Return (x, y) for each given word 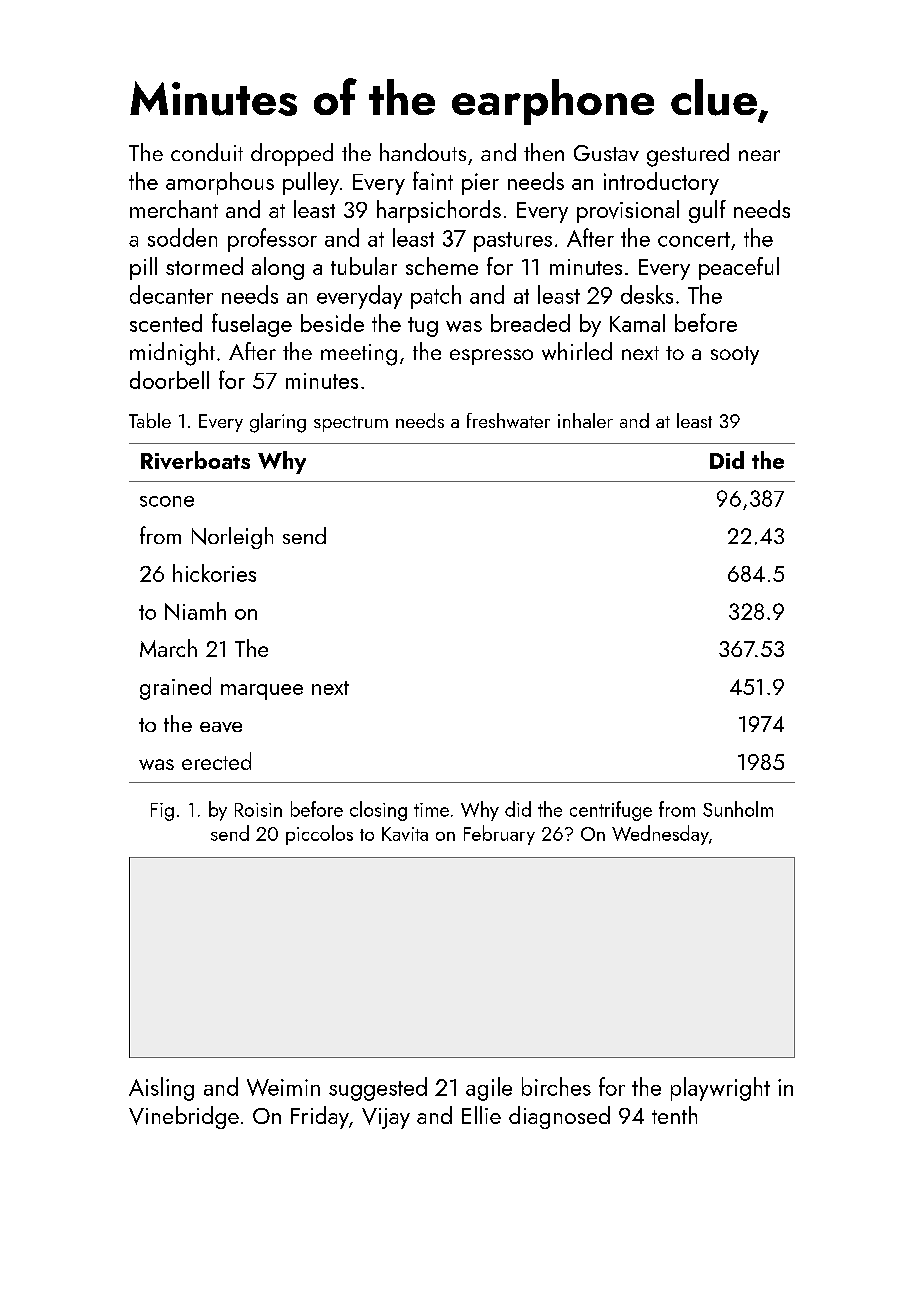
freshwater (508, 420)
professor (272, 240)
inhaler (585, 420)
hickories (214, 573)
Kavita (405, 834)
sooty (735, 355)
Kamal (637, 323)
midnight (172, 354)
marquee (262, 692)
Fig (162, 812)
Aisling (161, 1089)
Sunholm (738, 809)
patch (436, 297)
